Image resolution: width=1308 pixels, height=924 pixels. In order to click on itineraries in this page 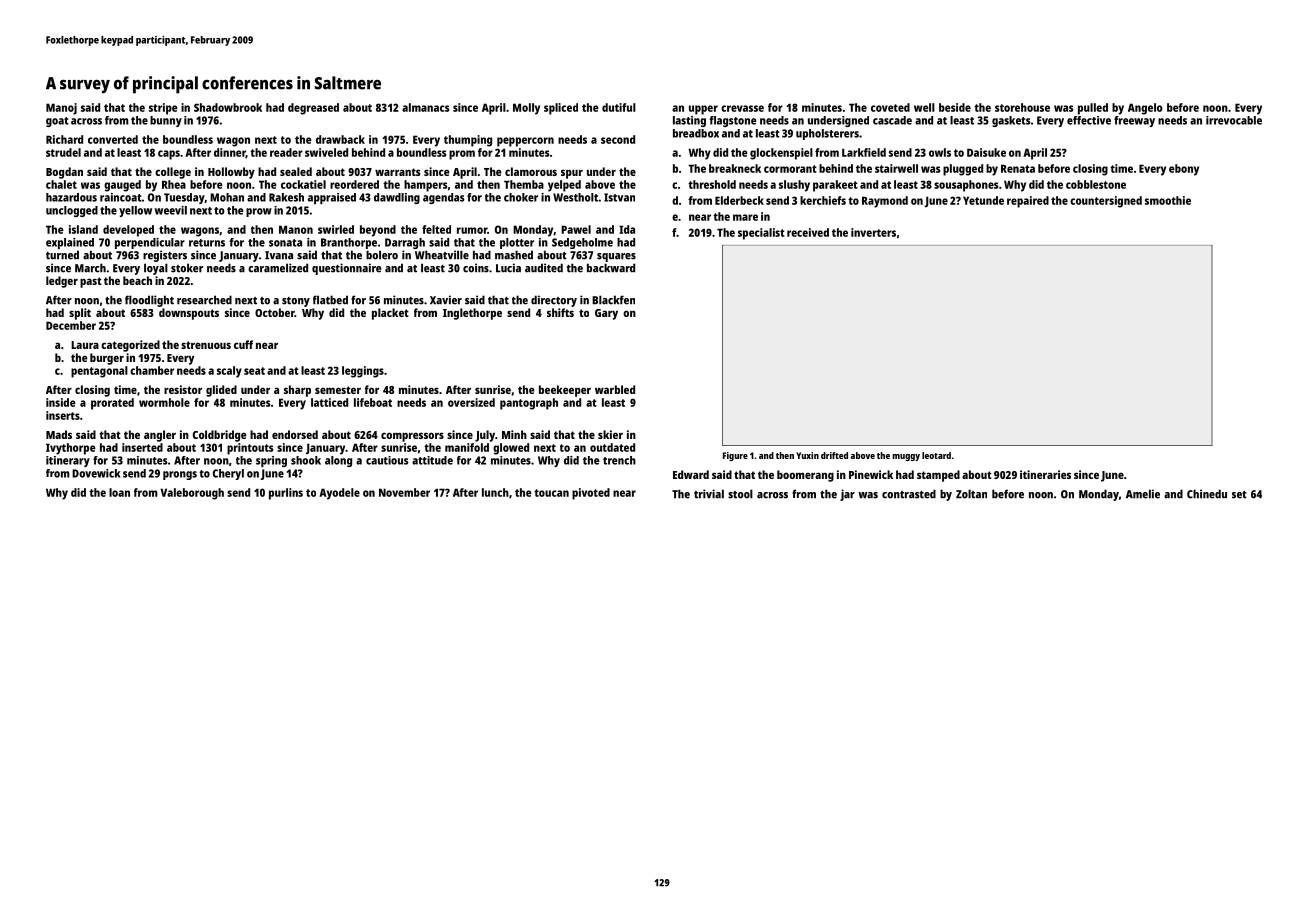, I will do `click(1045, 474)`.
